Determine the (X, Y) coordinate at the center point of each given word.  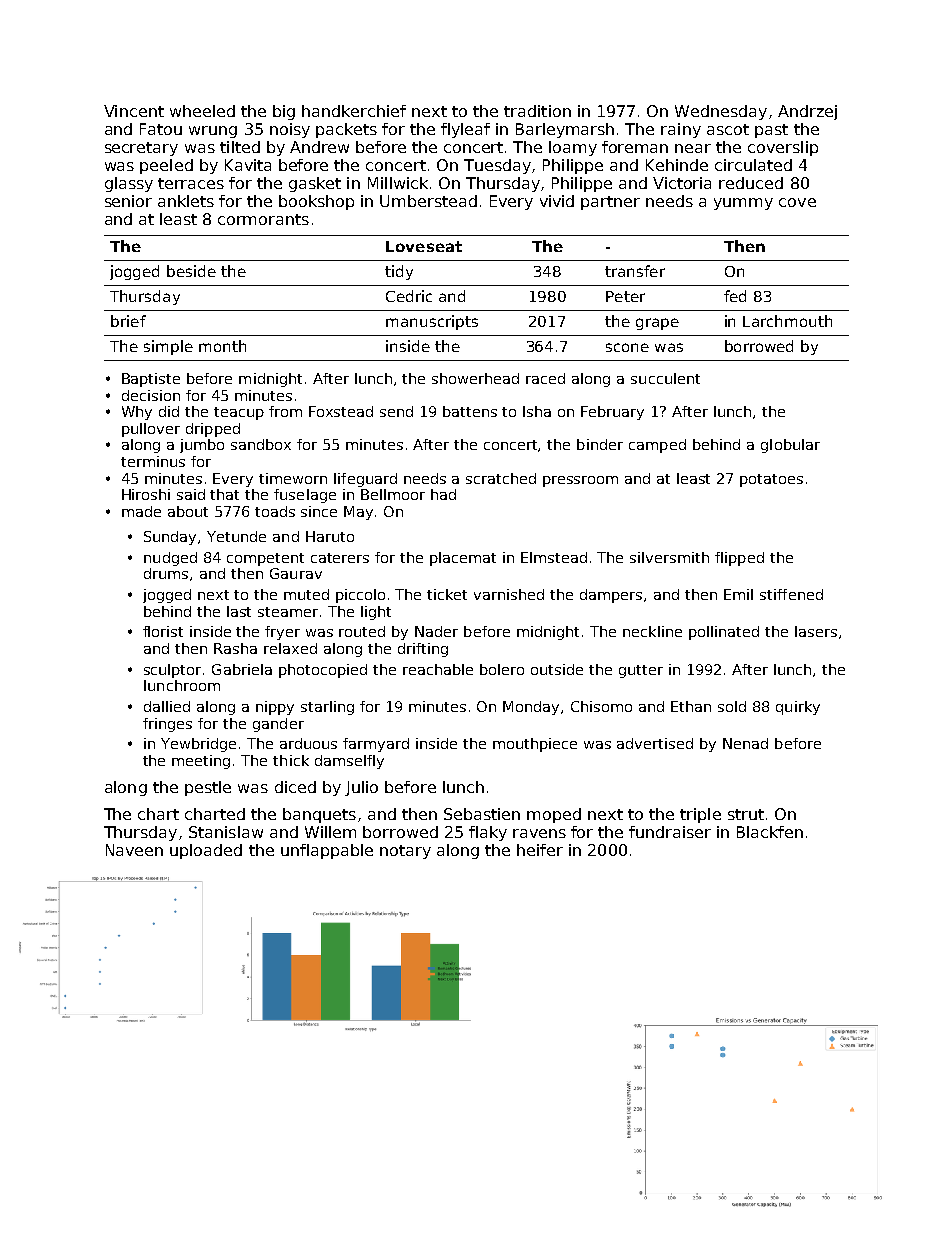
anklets (186, 201)
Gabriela (242, 669)
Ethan (691, 706)
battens (470, 411)
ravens (539, 833)
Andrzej (807, 112)
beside (191, 271)
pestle (208, 788)
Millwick (398, 183)
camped (657, 446)
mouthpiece (535, 745)
